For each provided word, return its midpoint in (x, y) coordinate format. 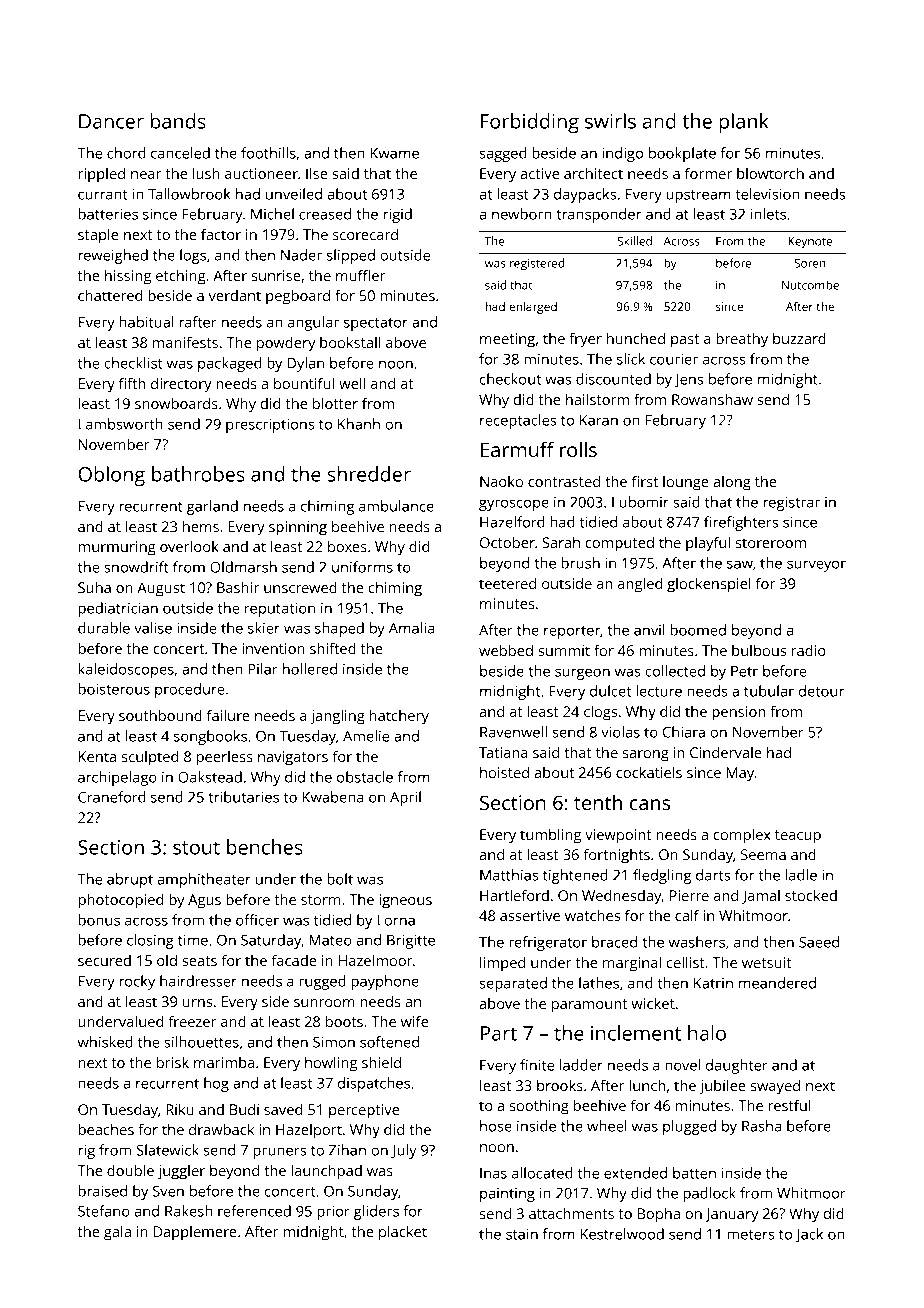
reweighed (113, 256)
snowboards (176, 403)
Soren (810, 263)
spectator (376, 324)
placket (403, 1233)
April (405, 798)
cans (650, 804)
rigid (397, 215)
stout (196, 848)
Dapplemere (195, 1233)
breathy (742, 340)
